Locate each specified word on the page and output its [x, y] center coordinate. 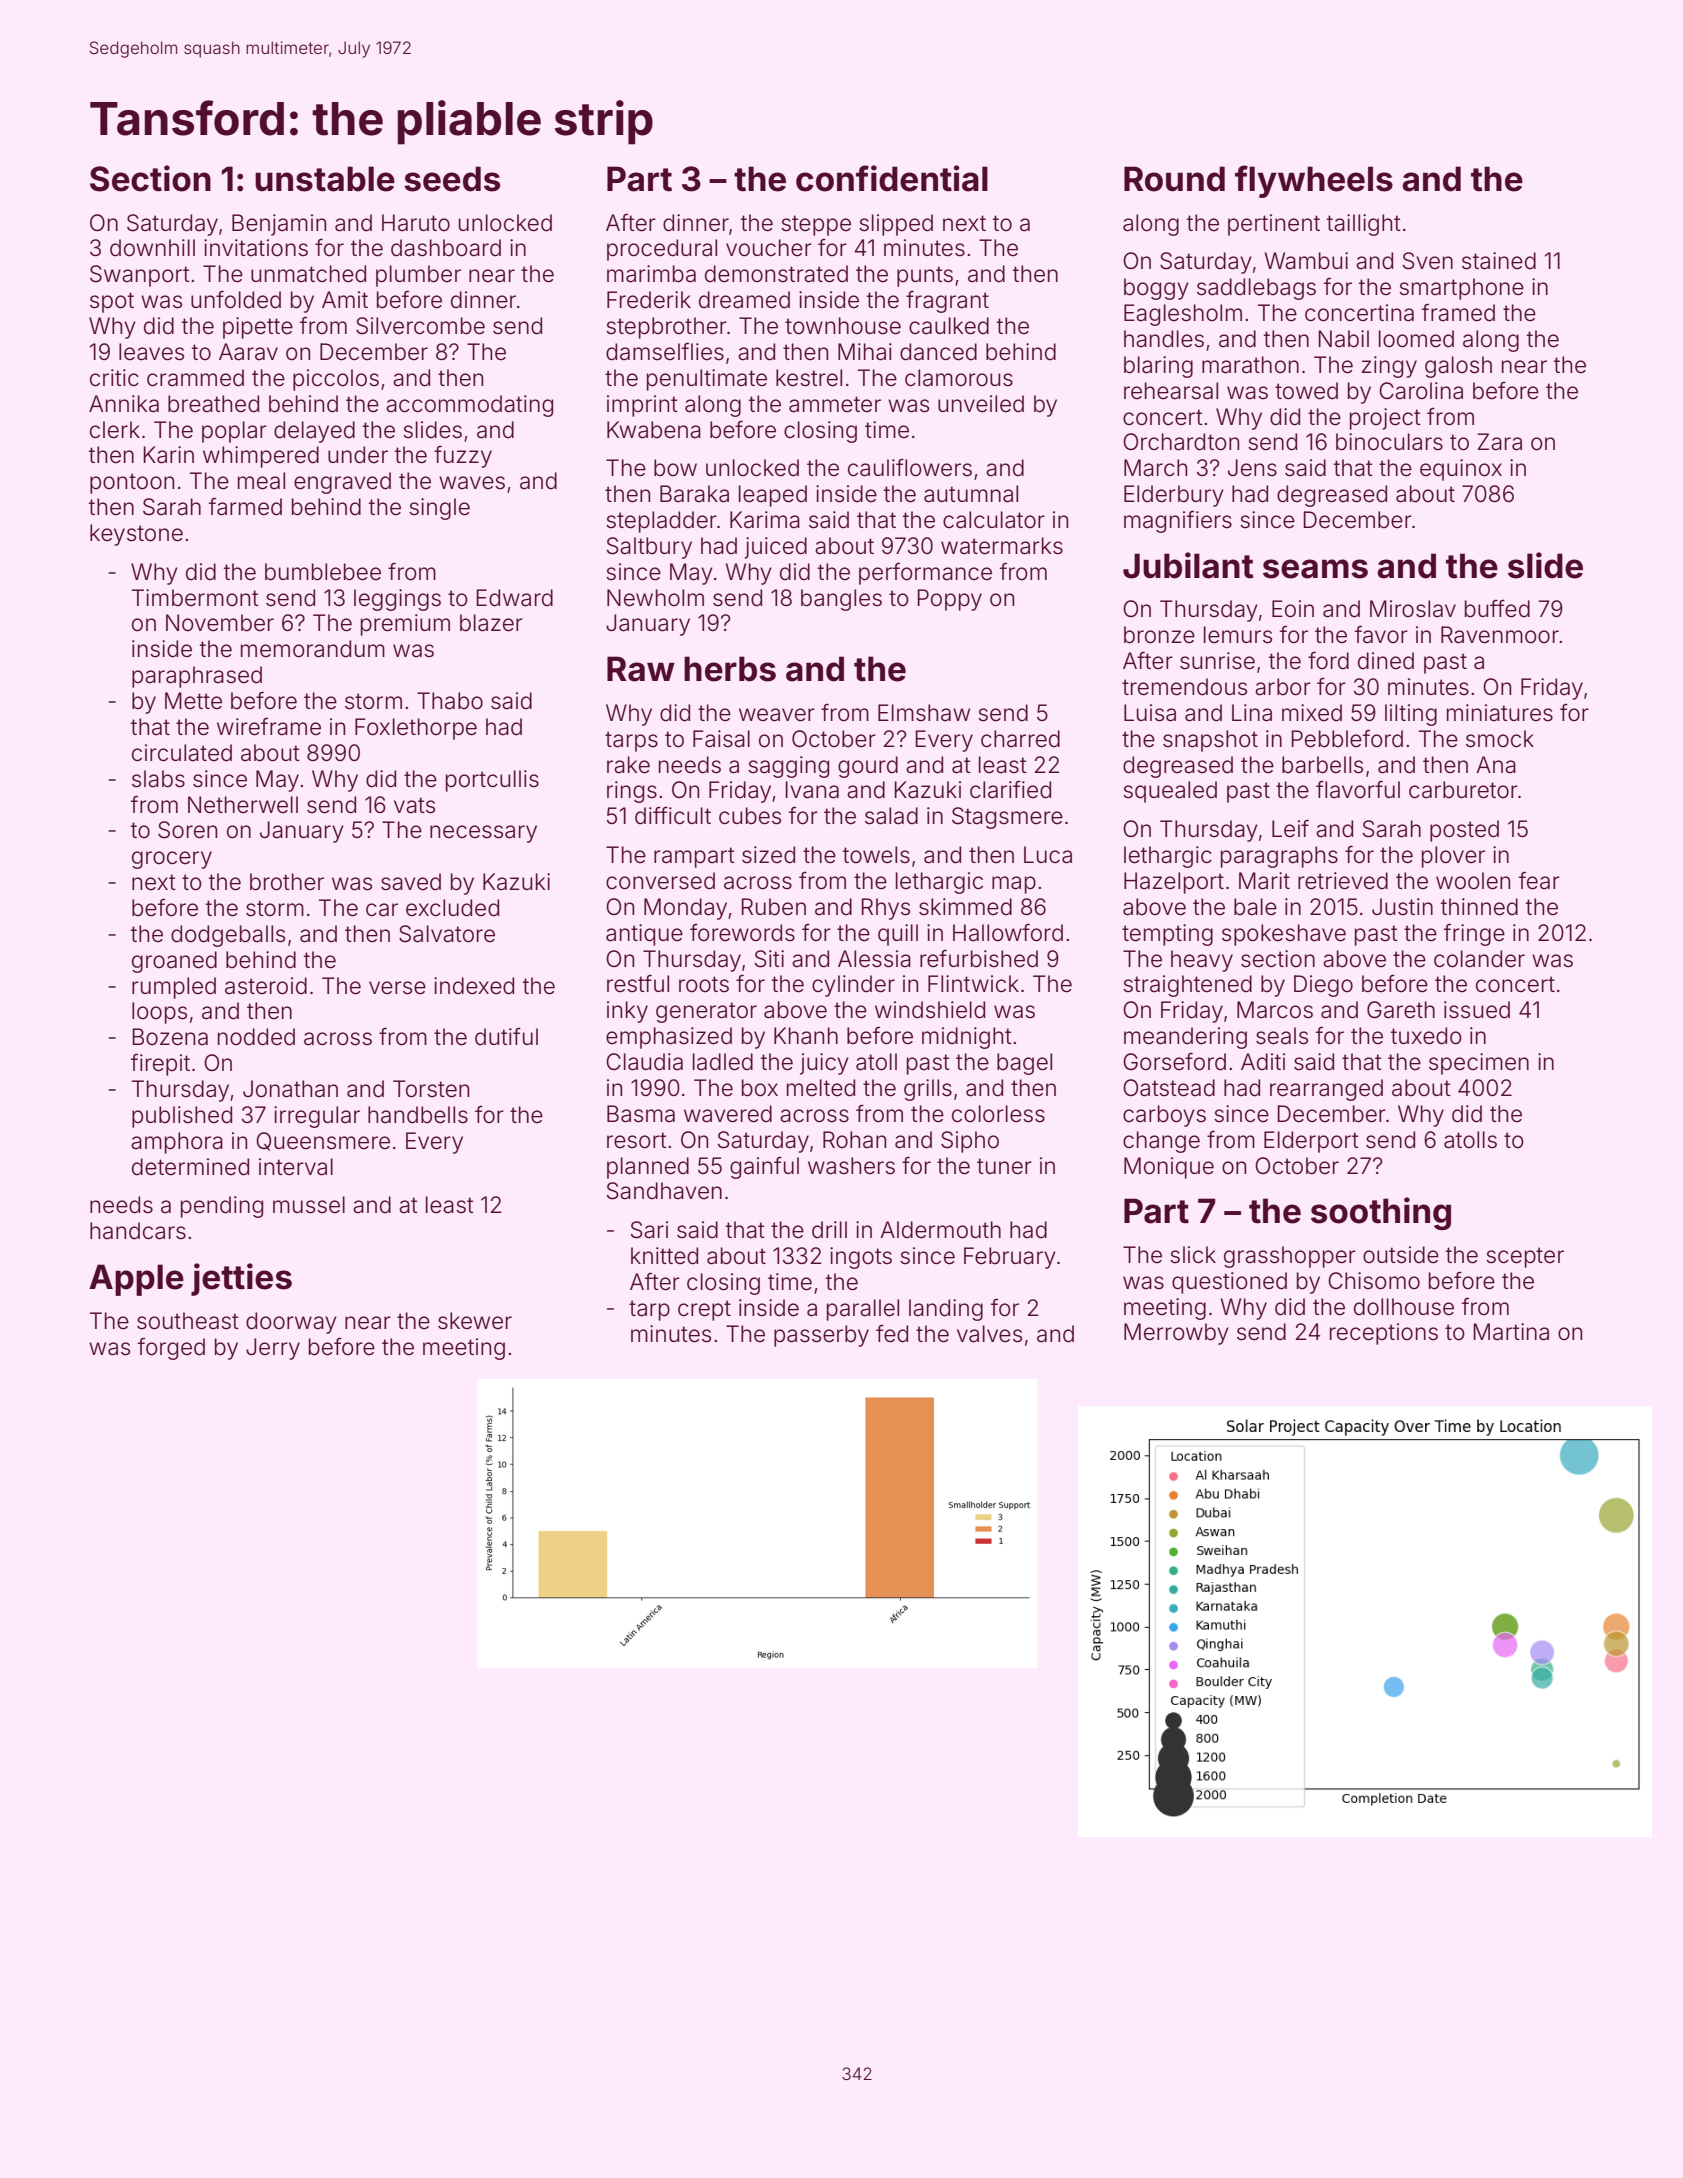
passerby [821, 1336]
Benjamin [279, 225]
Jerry [273, 1349]
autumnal [971, 494]
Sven [1428, 261]
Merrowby [1176, 1334]
